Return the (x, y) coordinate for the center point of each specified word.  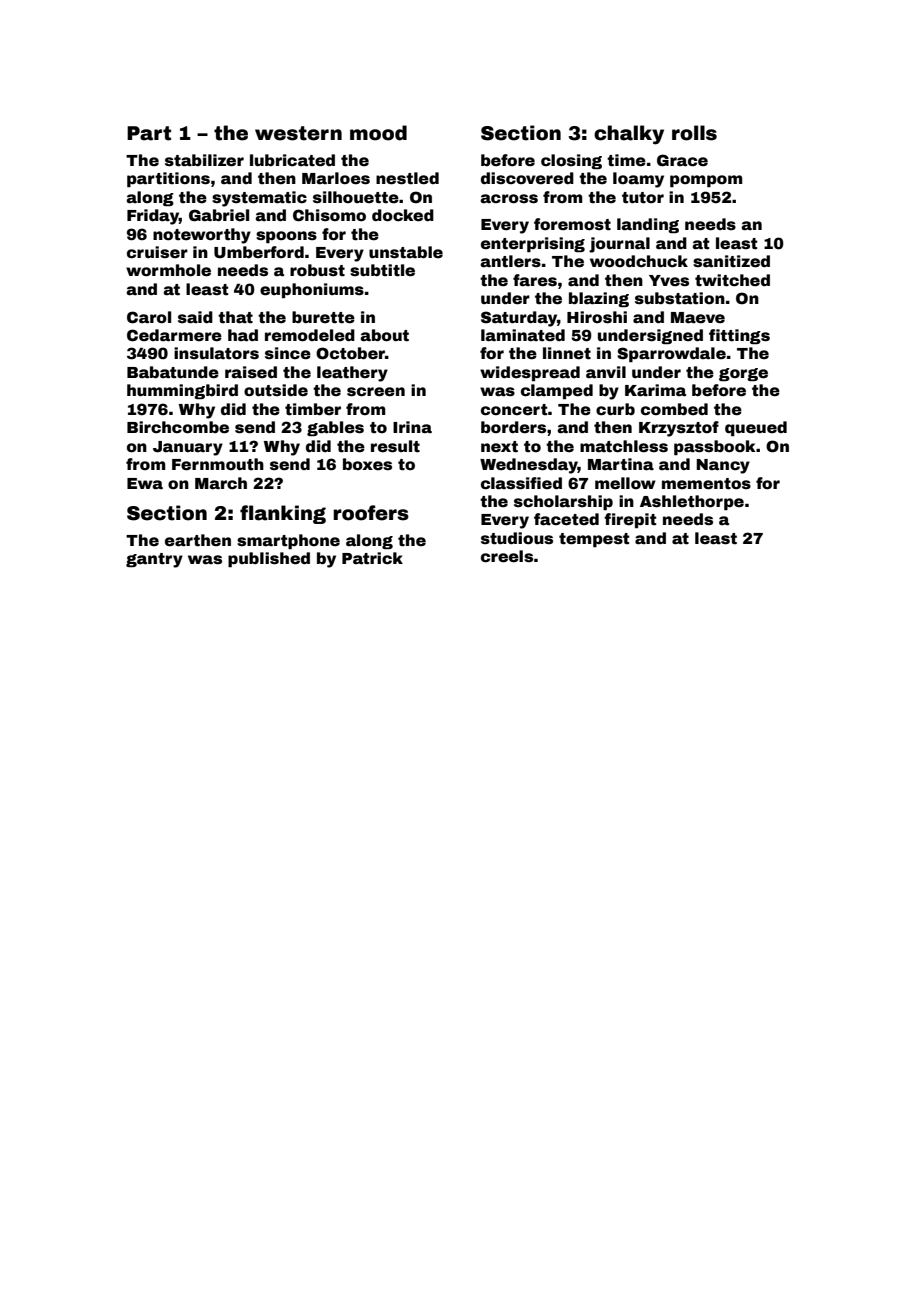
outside (276, 390)
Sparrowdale (671, 354)
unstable (406, 252)
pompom (706, 181)
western (298, 133)
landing (648, 225)
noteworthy (202, 236)
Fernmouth (218, 464)
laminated (523, 335)
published (269, 559)
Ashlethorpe (692, 502)
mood (378, 133)
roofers (371, 513)
